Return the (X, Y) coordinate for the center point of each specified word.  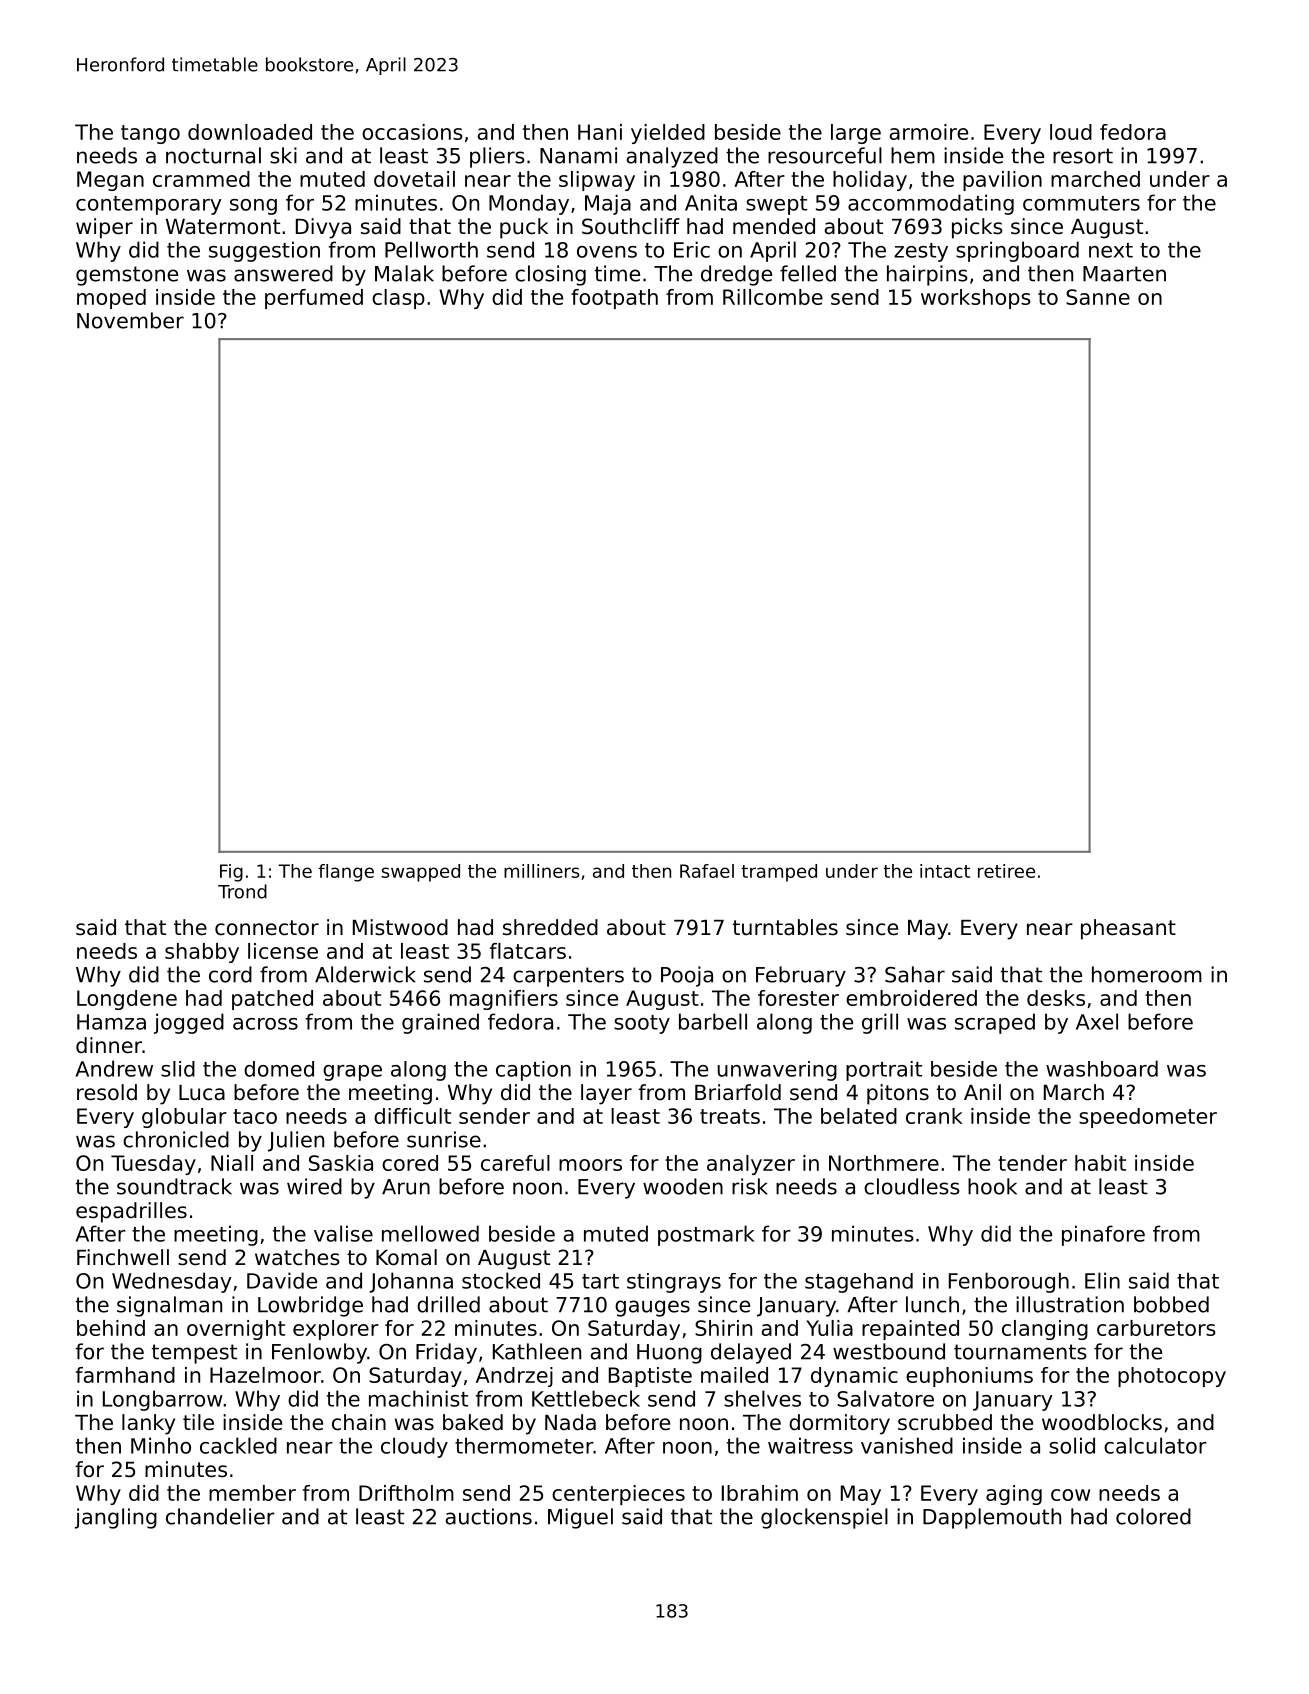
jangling (116, 1518)
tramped (779, 873)
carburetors (1156, 1328)
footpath (614, 299)
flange (346, 873)
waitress (810, 1445)
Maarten (1124, 274)
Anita (711, 202)
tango (150, 134)
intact (945, 871)
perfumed (314, 299)
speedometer (1148, 1118)
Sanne (1098, 297)
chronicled (176, 1139)
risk (750, 1186)
